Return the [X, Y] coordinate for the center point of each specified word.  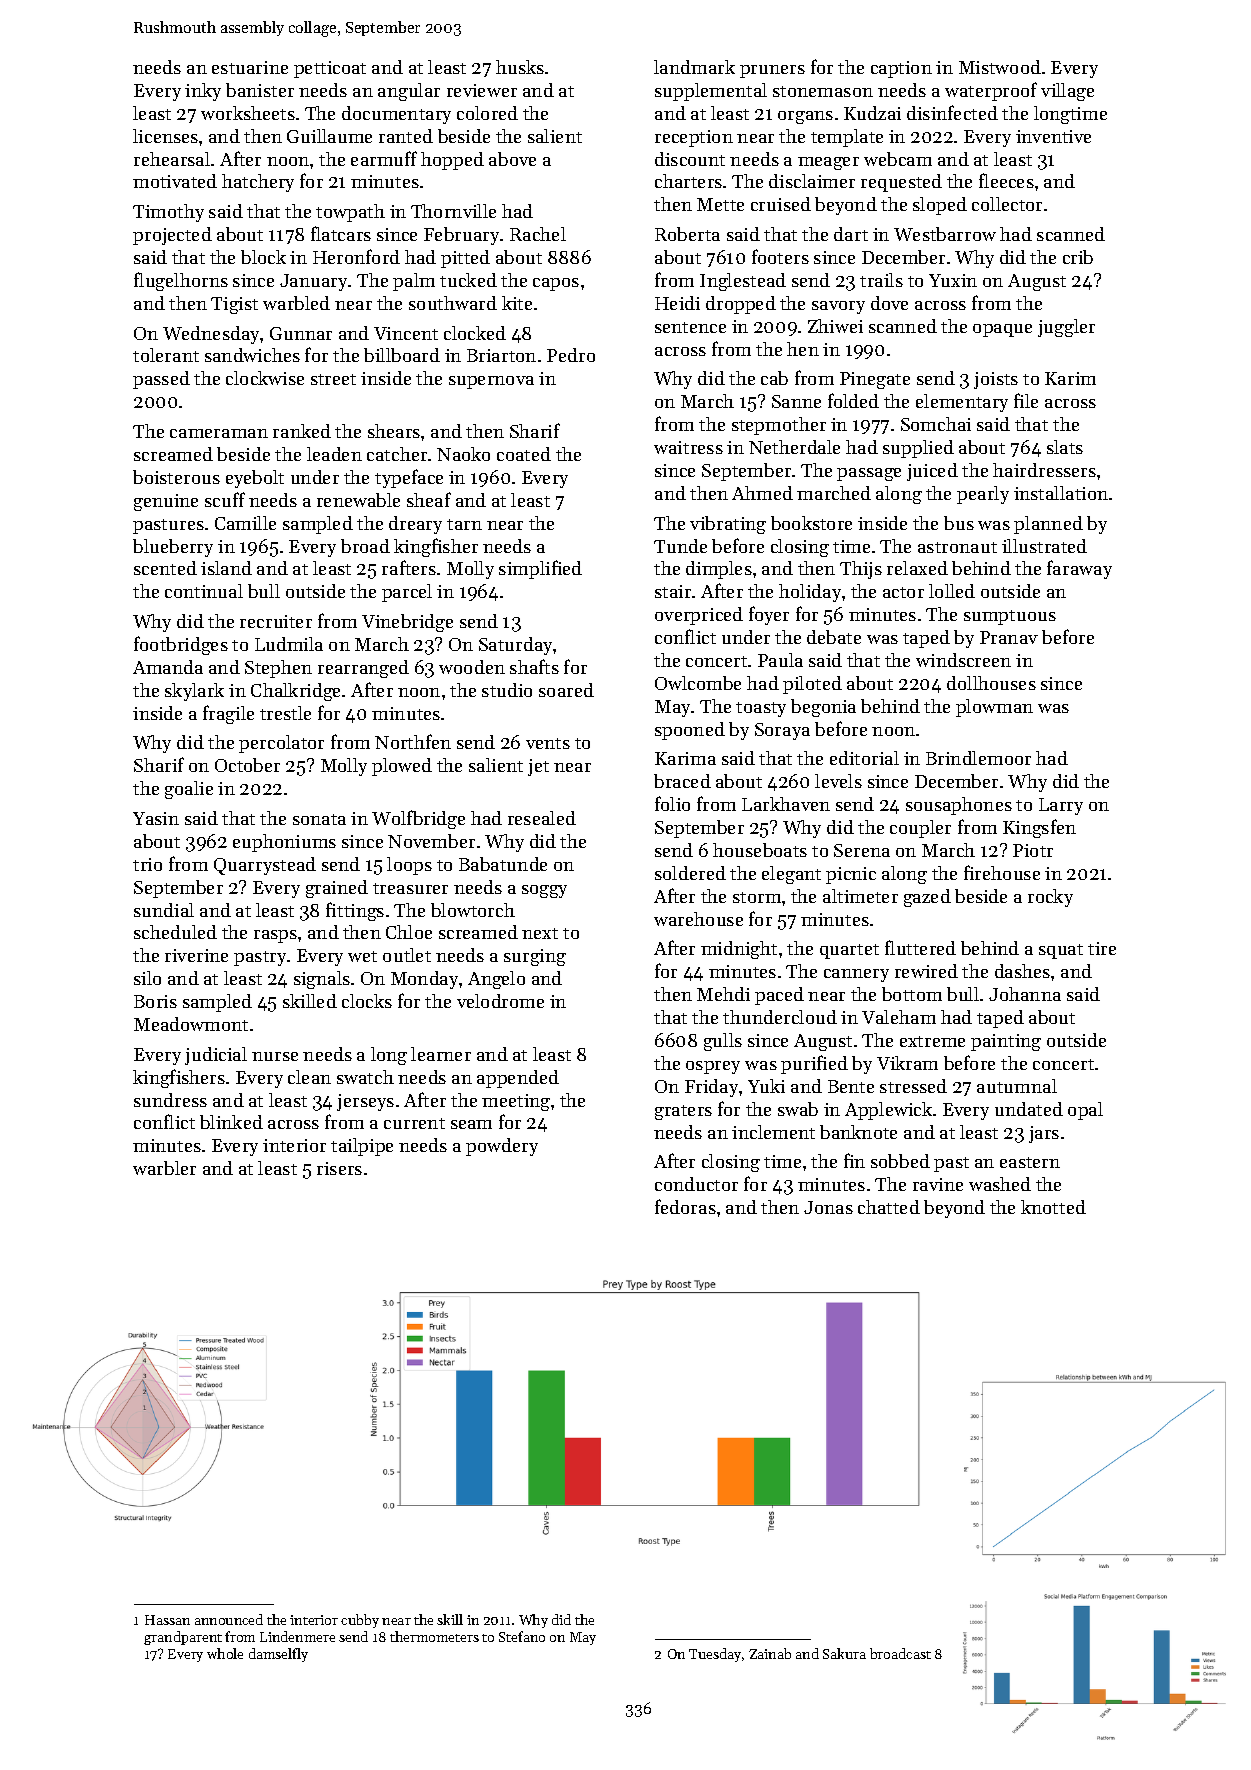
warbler [164, 1168]
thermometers [434, 1636]
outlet [407, 955]
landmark [694, 67]
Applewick [888, 1111]
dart [851, 234]
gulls [723, 1042]
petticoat [330, 69]
